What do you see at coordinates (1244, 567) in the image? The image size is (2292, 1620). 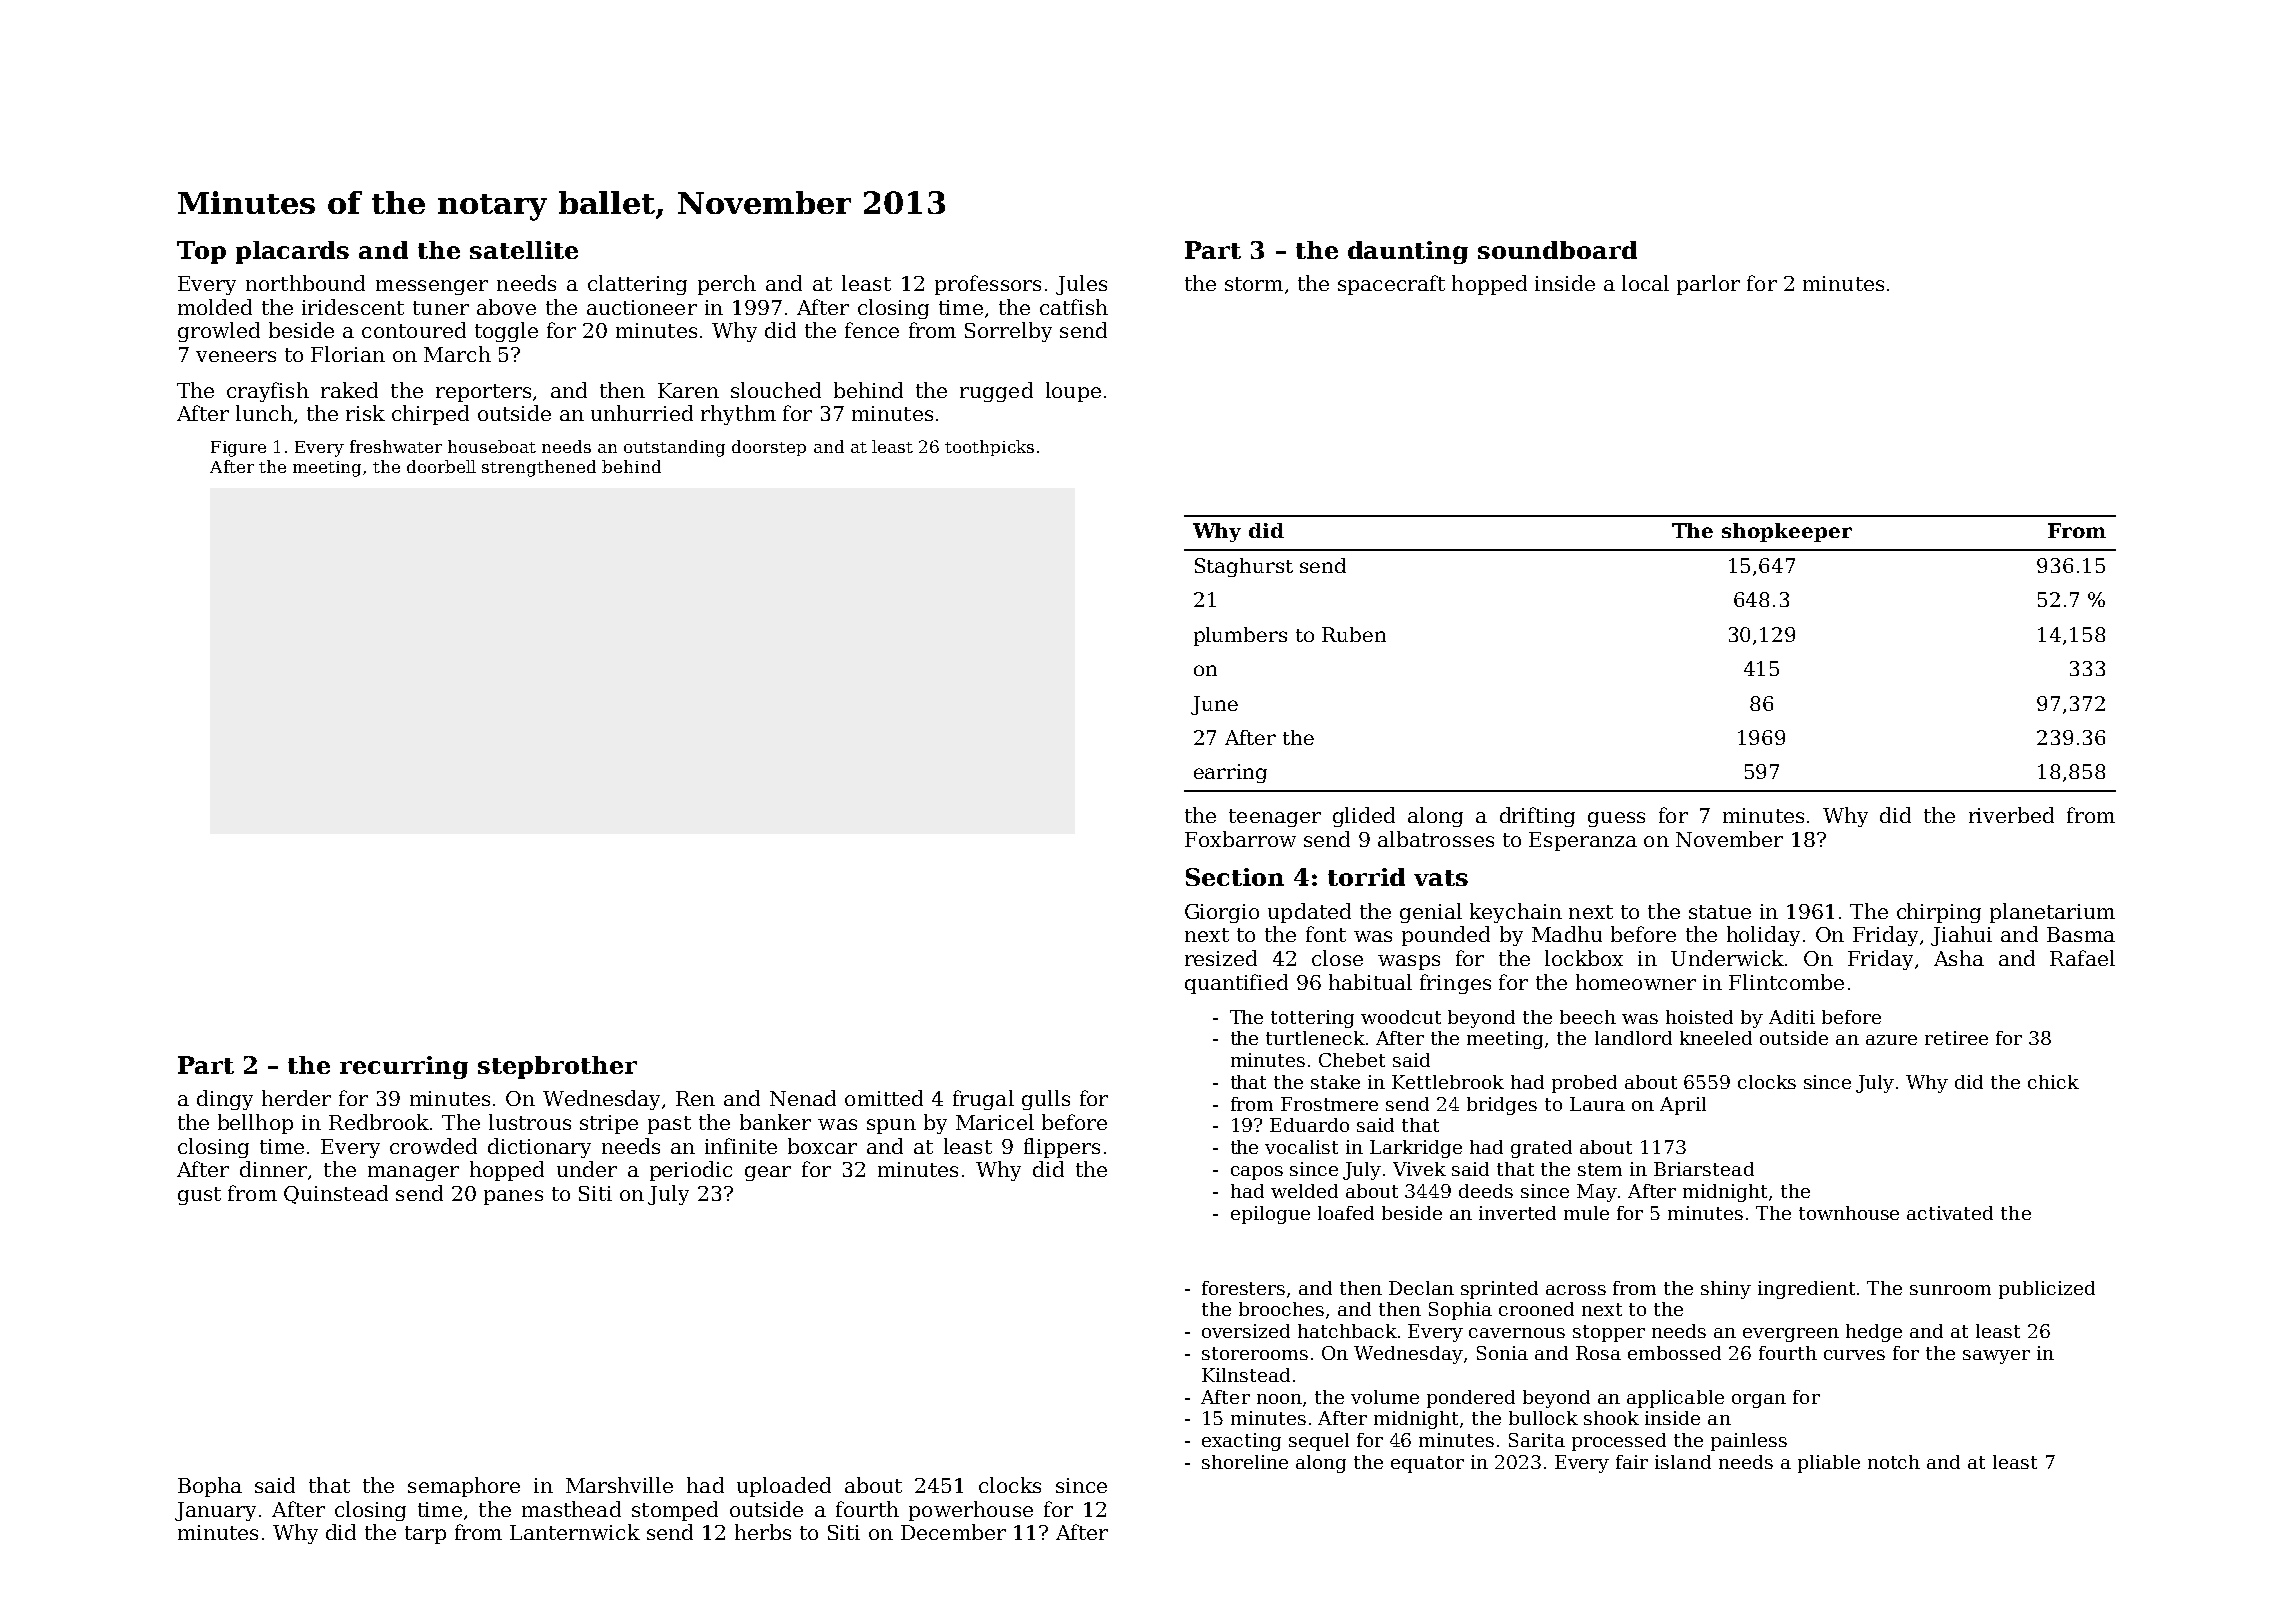 I see `Staghurst` at bounding box center [1244, 567].
